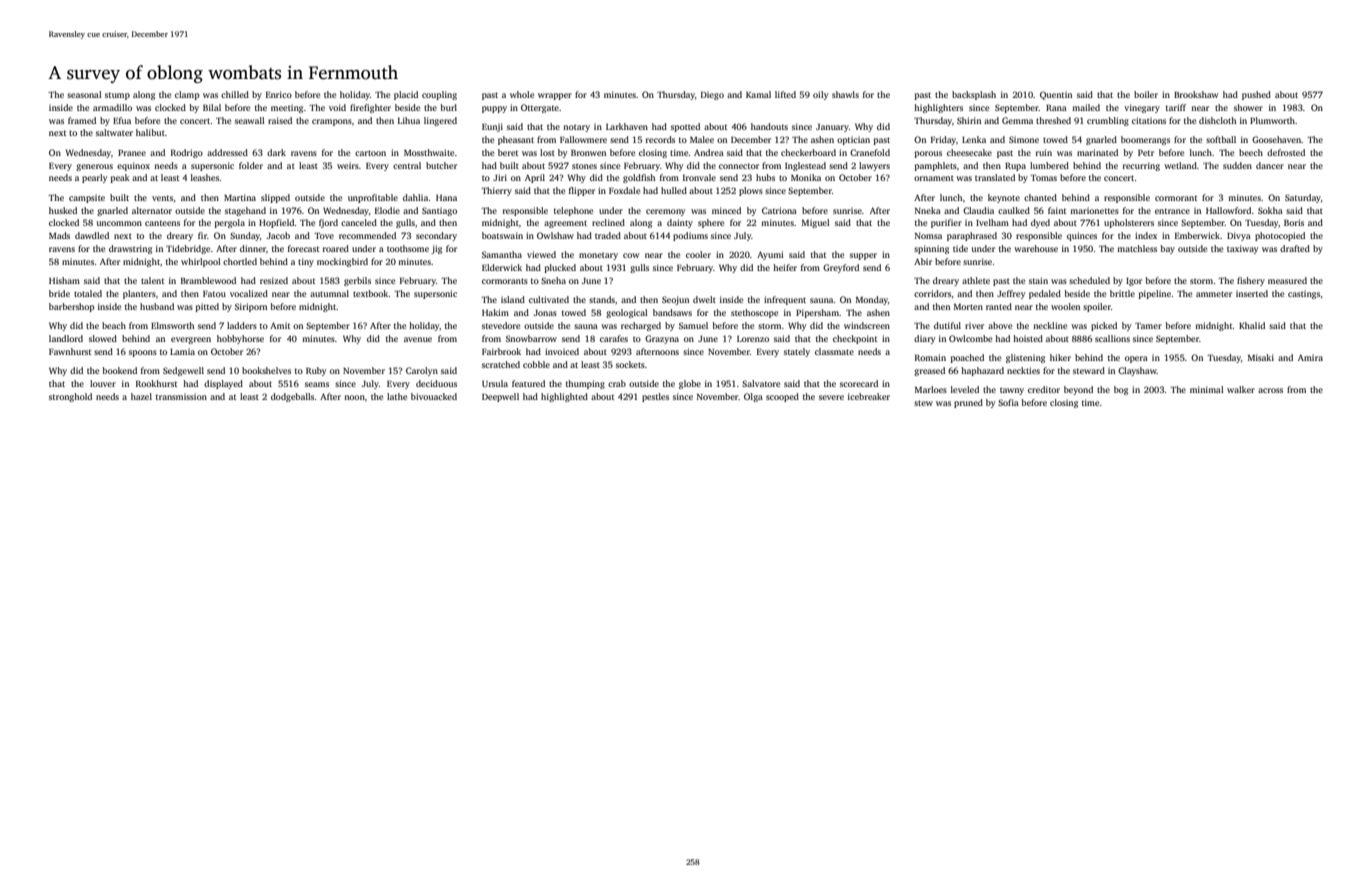  I want to click on stethoscope, so click(754, 313).
